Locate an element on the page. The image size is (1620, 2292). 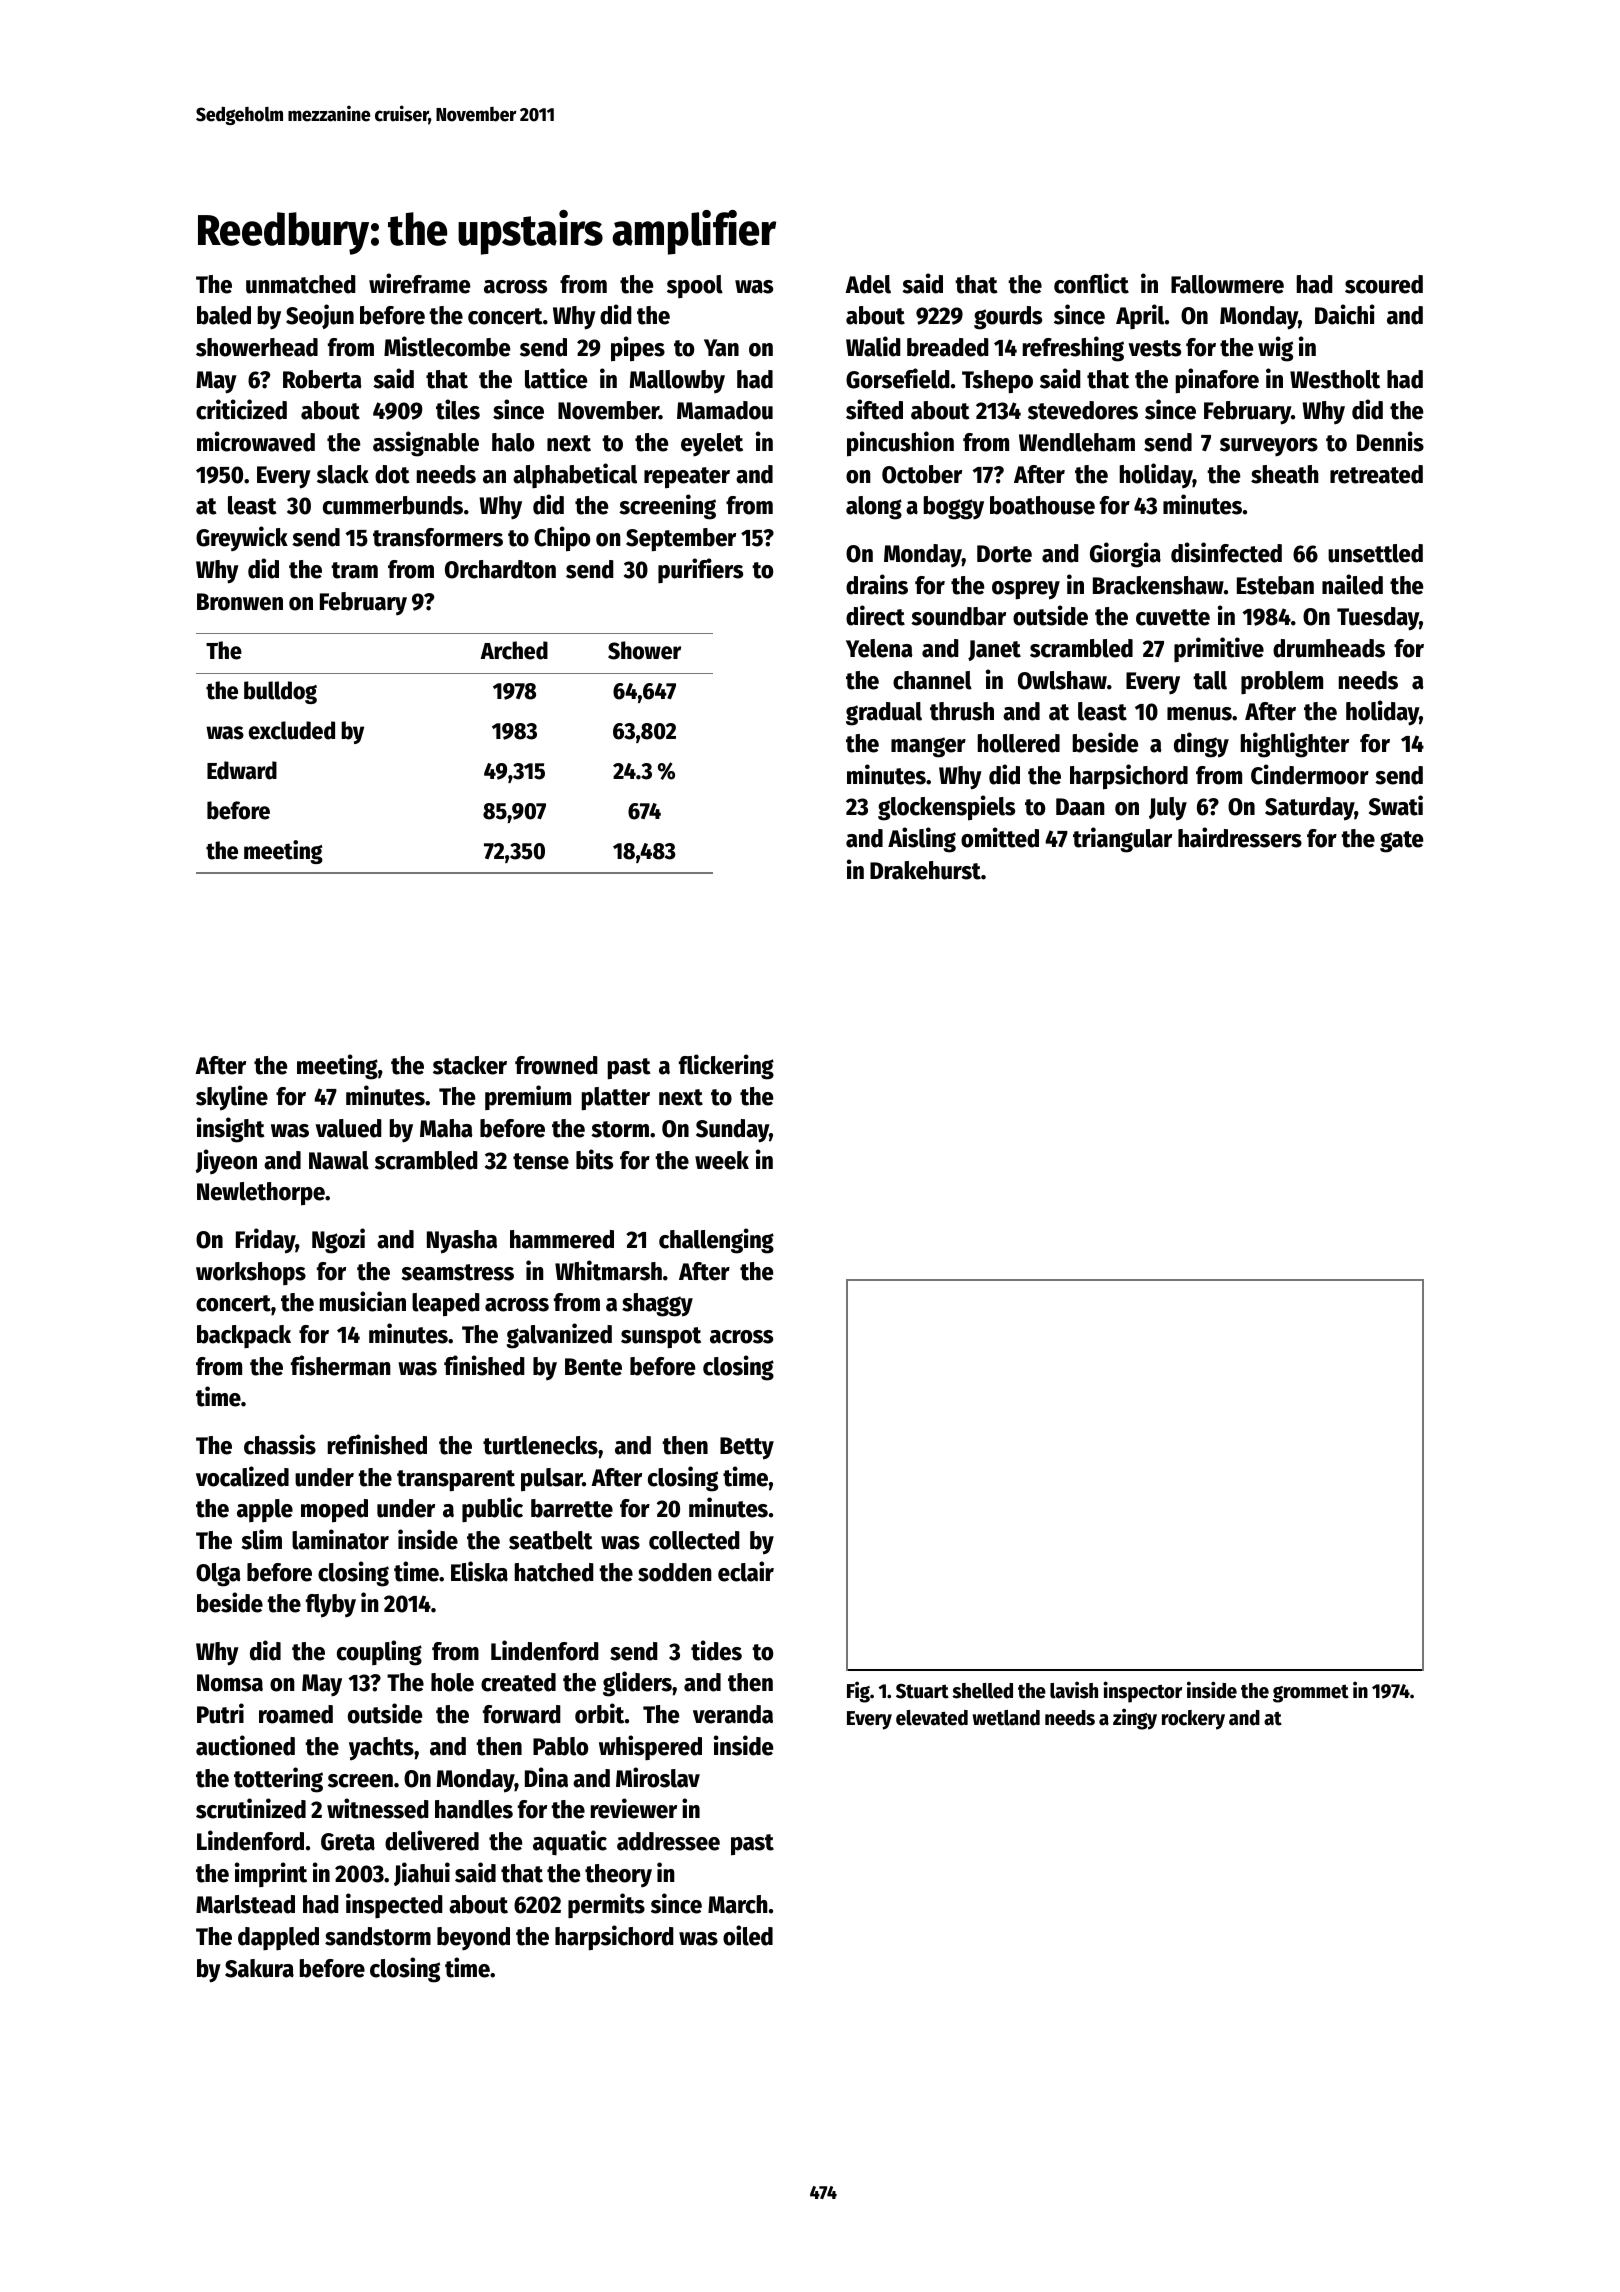
manger is located at coordinates (928, 747).
